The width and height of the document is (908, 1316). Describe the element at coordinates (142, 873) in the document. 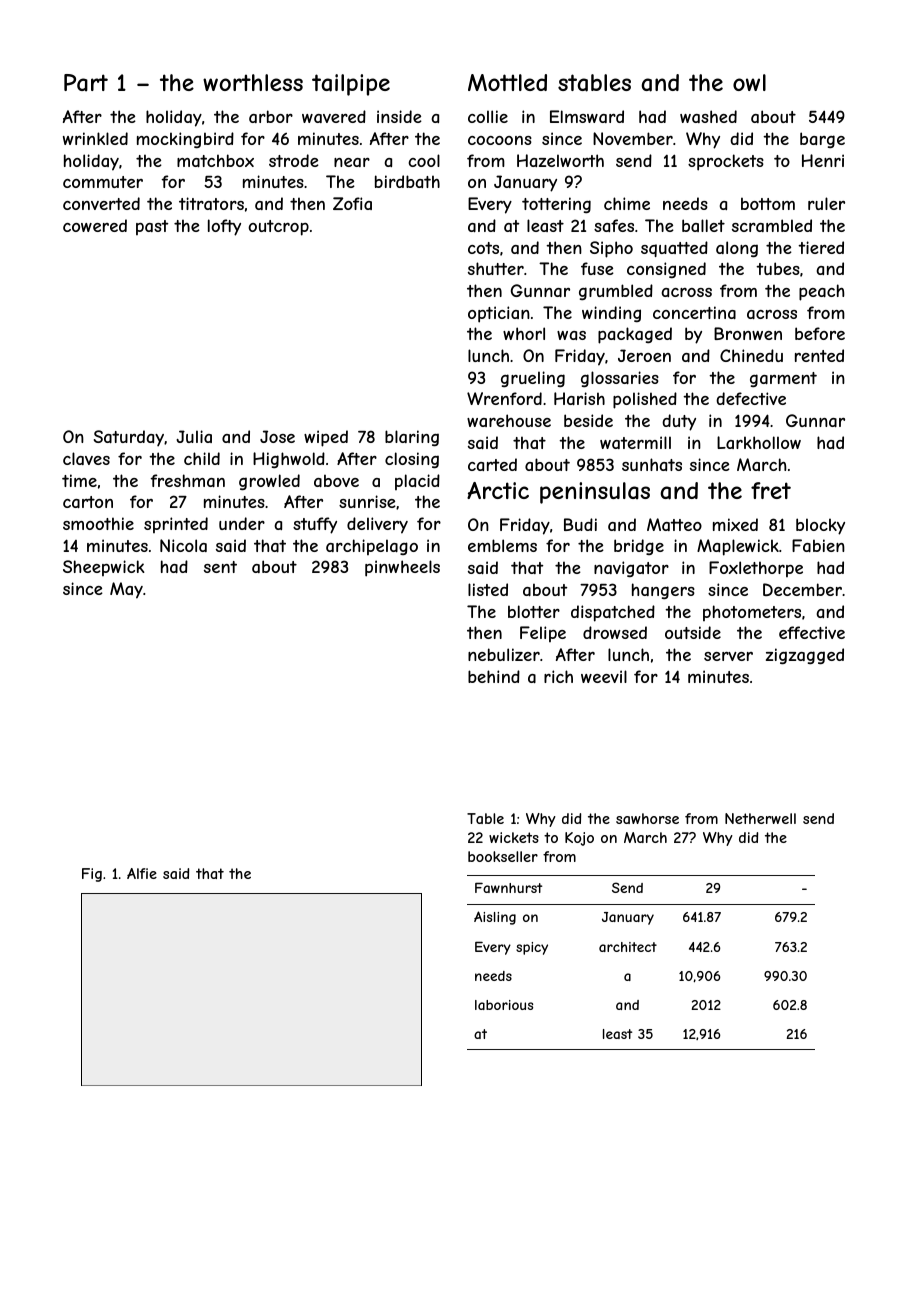

I see `Alfie` at that location.
